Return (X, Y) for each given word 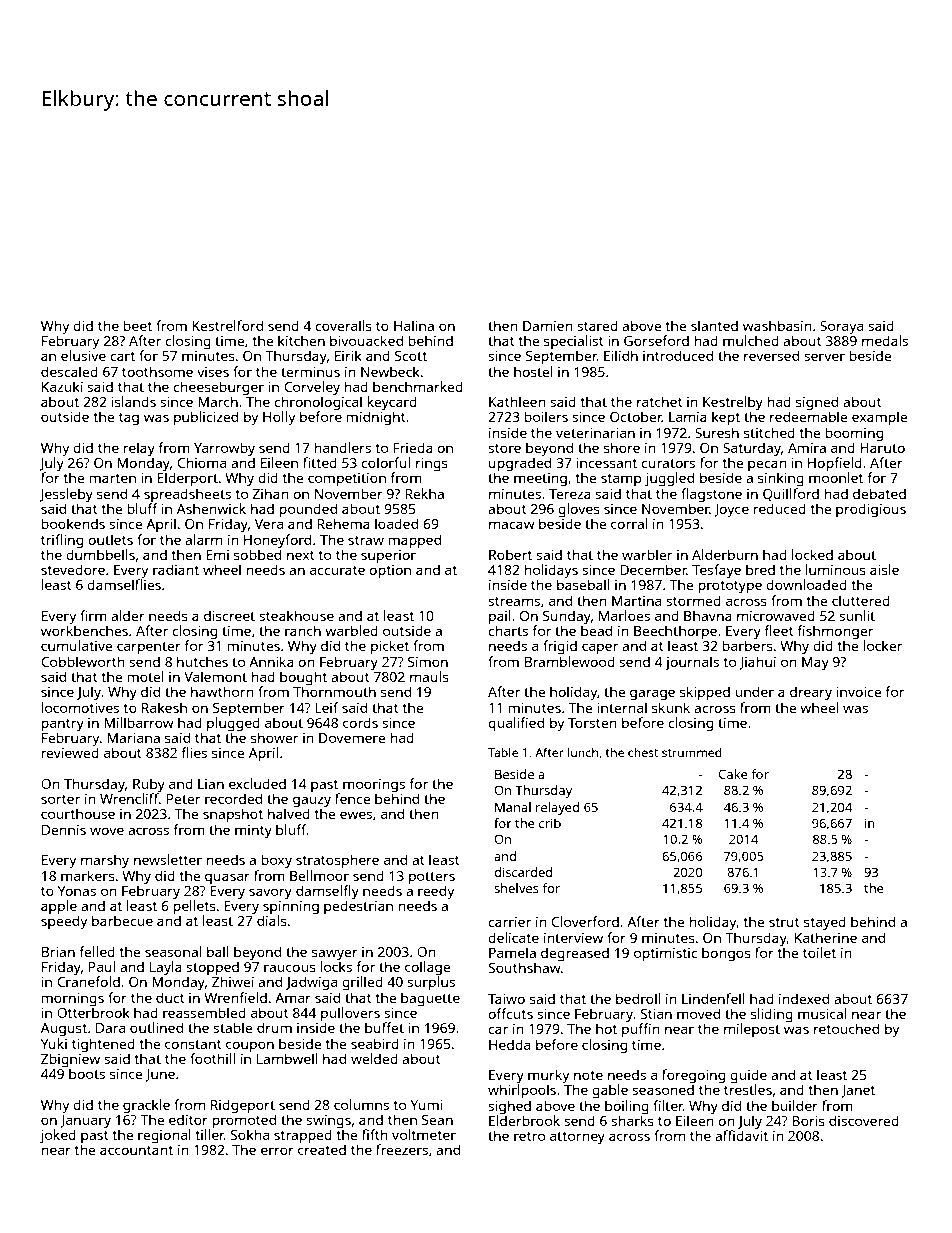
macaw (512, 525)
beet (138, 325)
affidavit (741, 1135)
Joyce (731, 511)
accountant (136, 1150)
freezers (402, 1149)
